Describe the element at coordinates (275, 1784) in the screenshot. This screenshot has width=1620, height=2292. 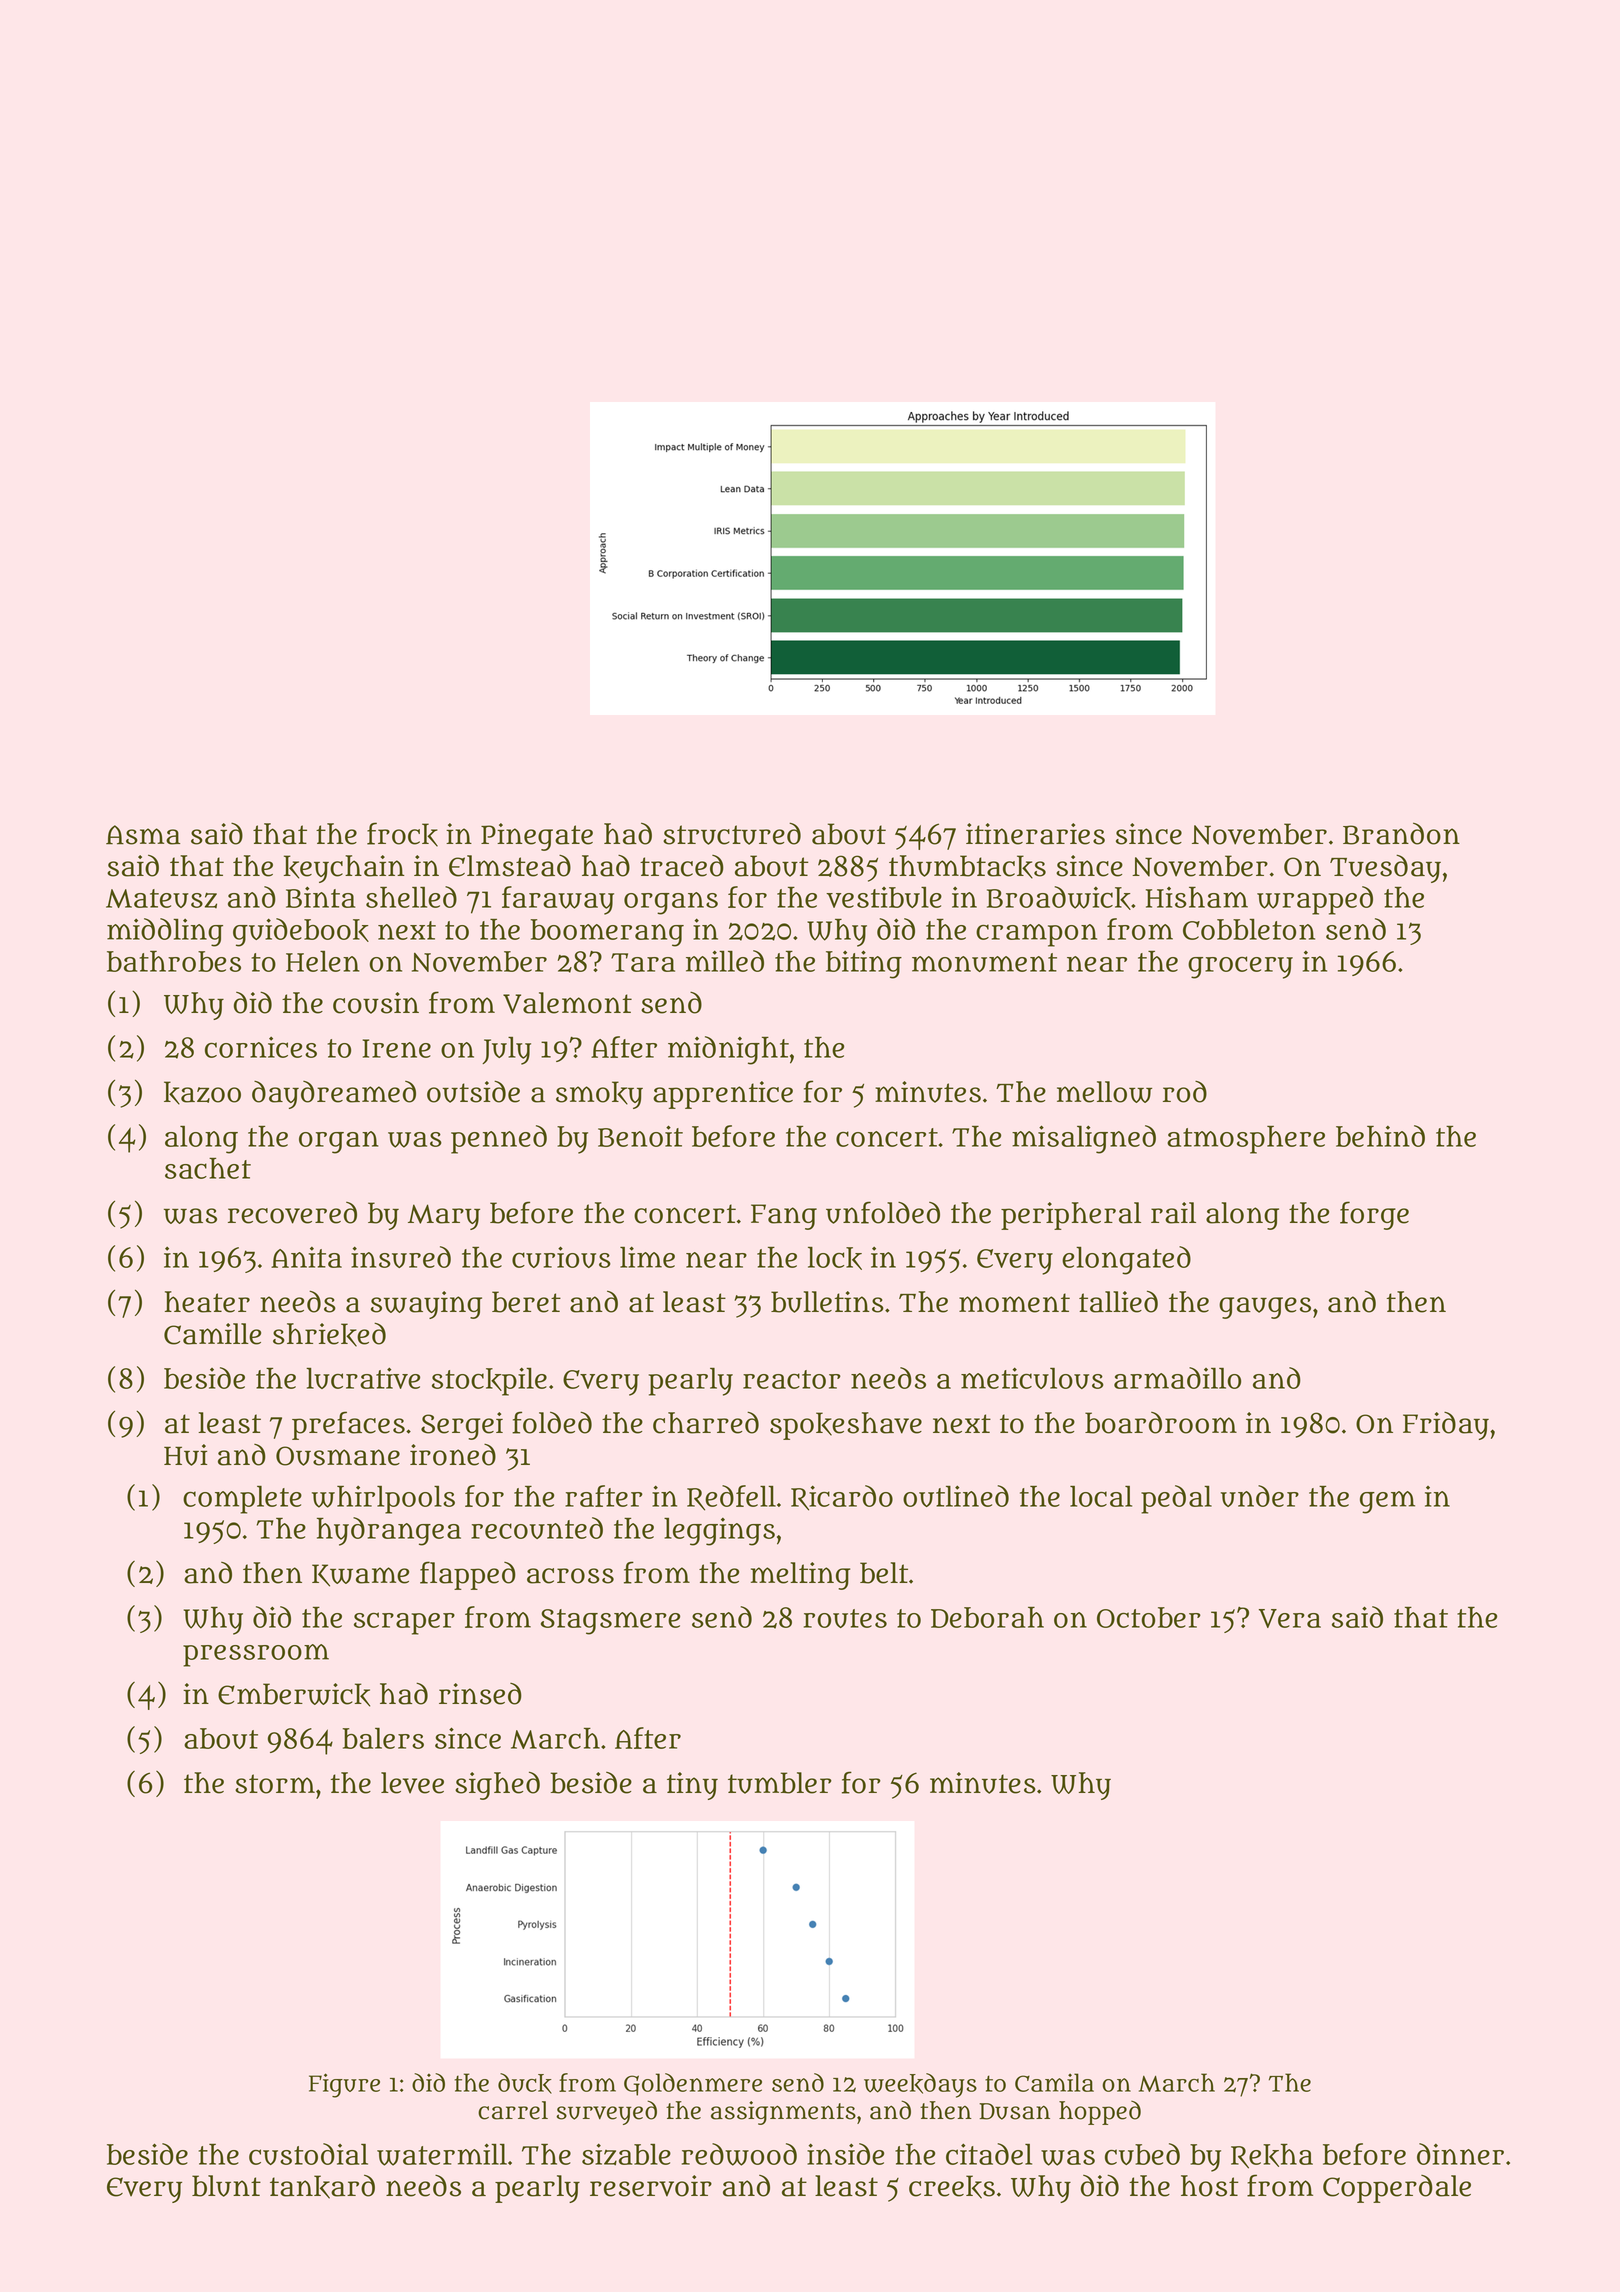
I see `storm` at that location.
